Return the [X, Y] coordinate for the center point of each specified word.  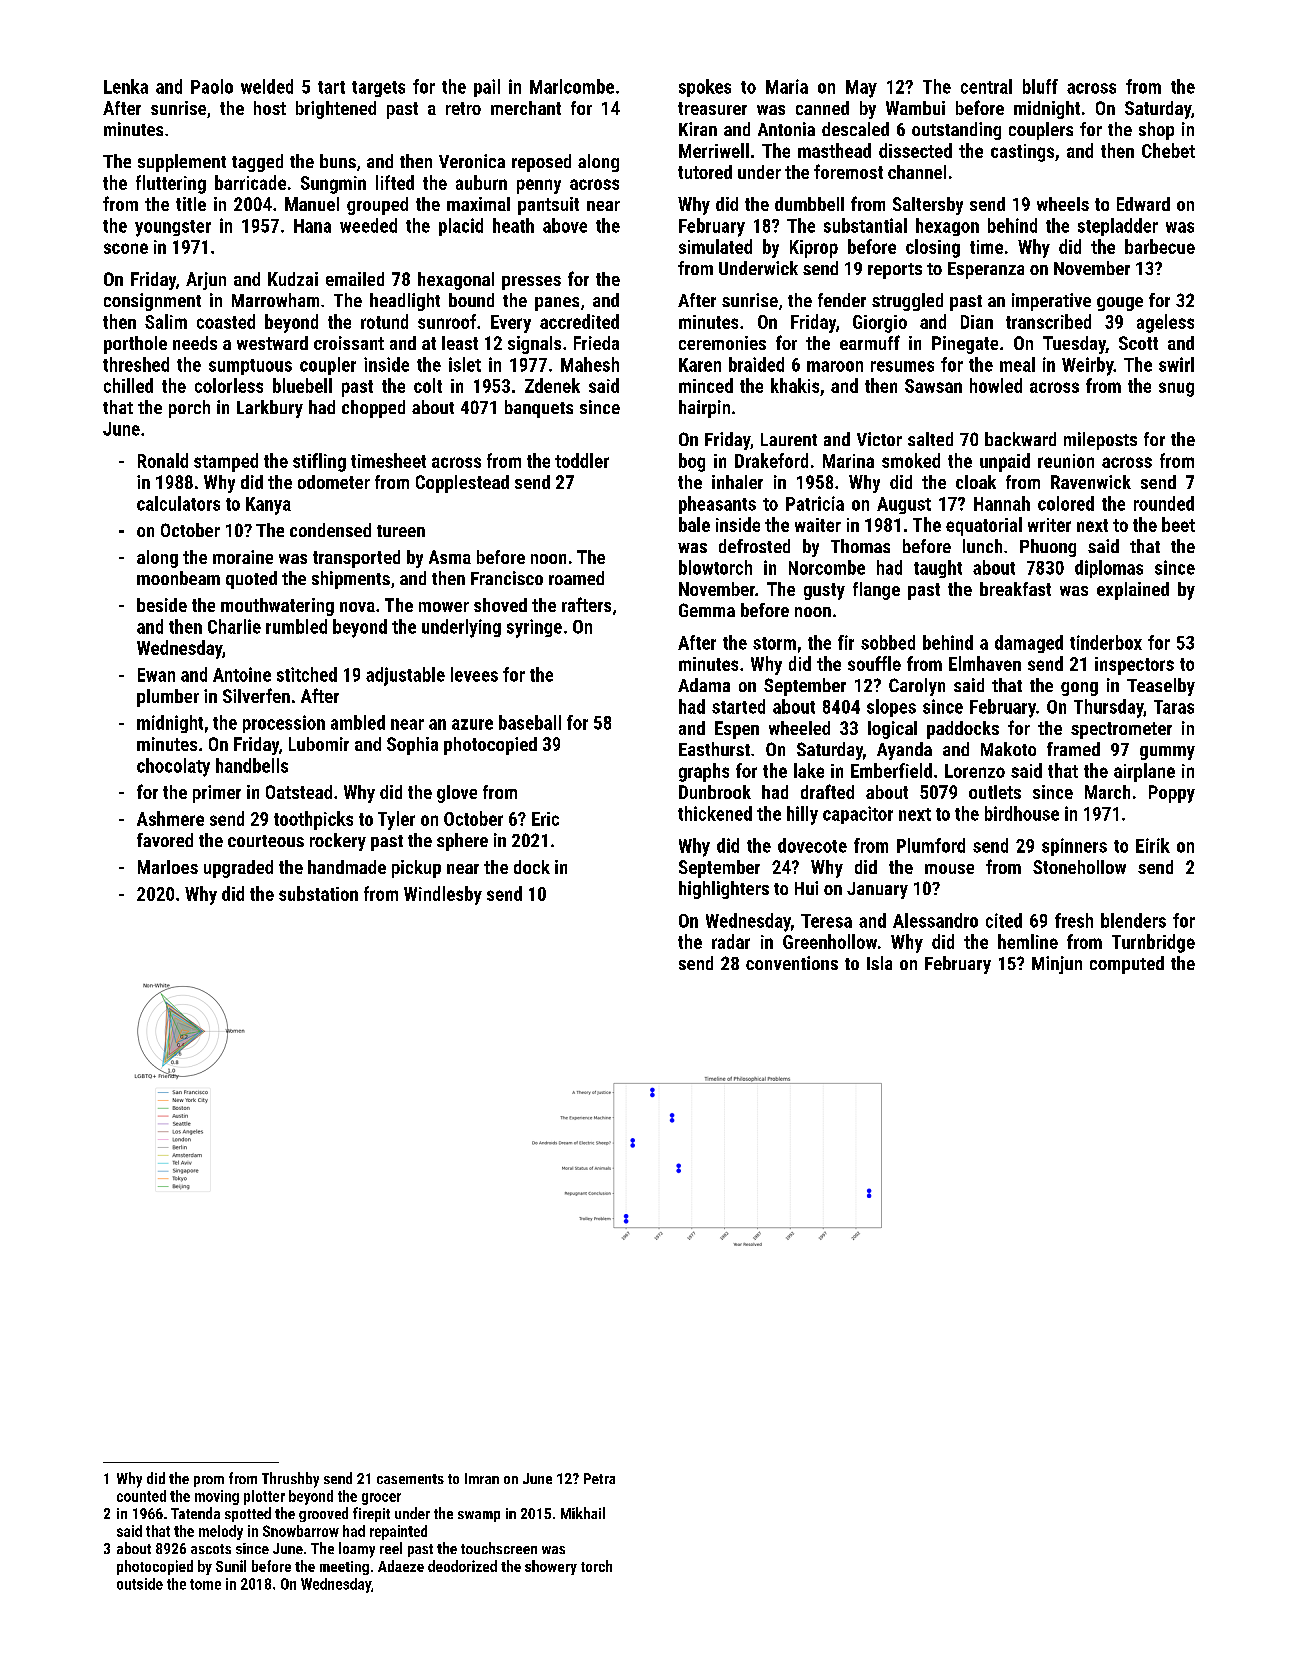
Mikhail [583, 1513]
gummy [1167, 753]
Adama [704, 685]
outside [140, 1584]
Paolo [212, 86]
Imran [482, 1478]
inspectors [1134, 666]
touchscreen [499, 1548]
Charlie [234, 626]
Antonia [786, 129]
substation [318, 893]
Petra [599, 1478]
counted [141, 1496]
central [986, 86]
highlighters [724, 890]
